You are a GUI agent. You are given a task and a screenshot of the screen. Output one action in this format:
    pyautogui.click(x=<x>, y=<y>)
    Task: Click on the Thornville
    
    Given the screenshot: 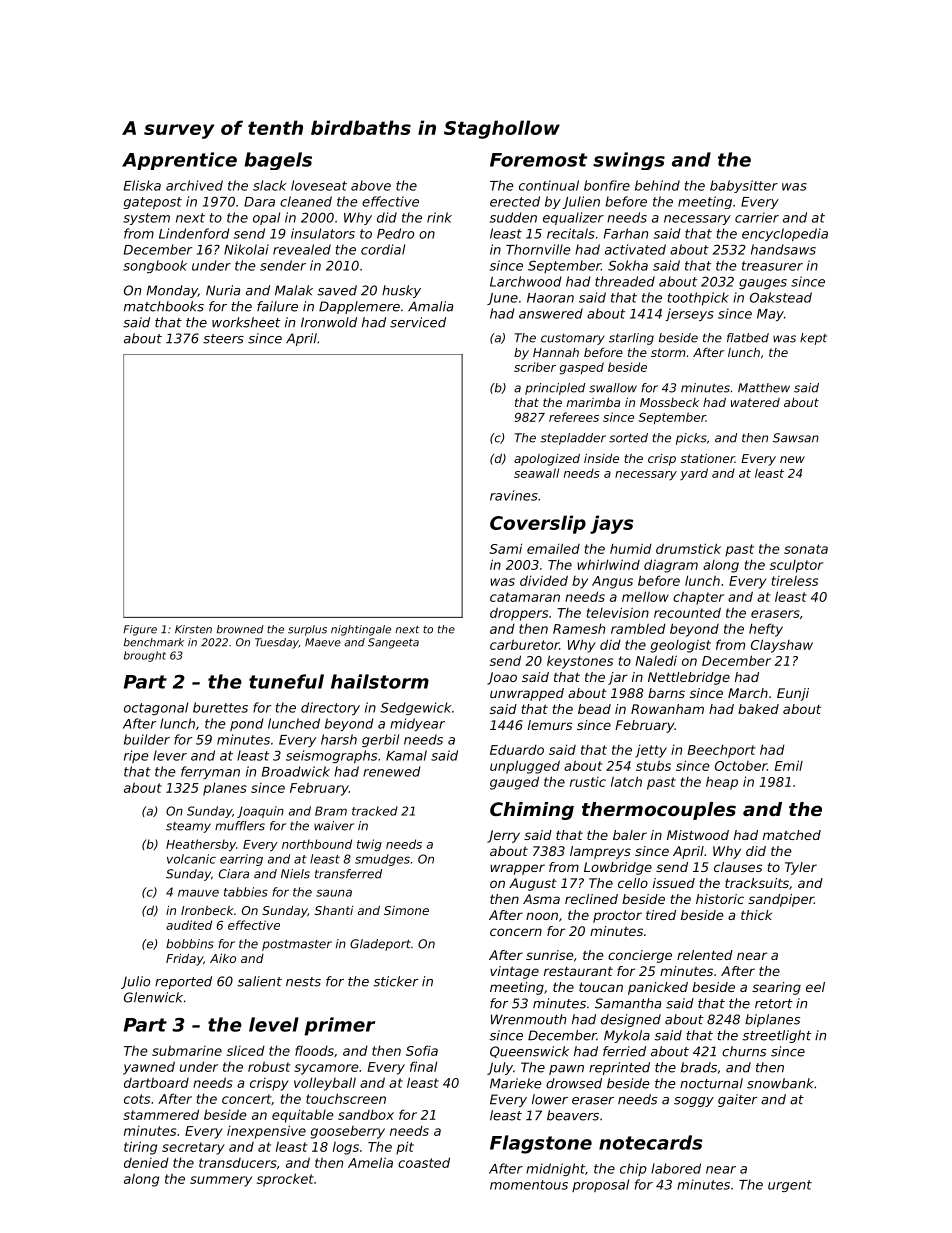 What is the action you would take?
    pyautogui.click(x=538, y=249)
